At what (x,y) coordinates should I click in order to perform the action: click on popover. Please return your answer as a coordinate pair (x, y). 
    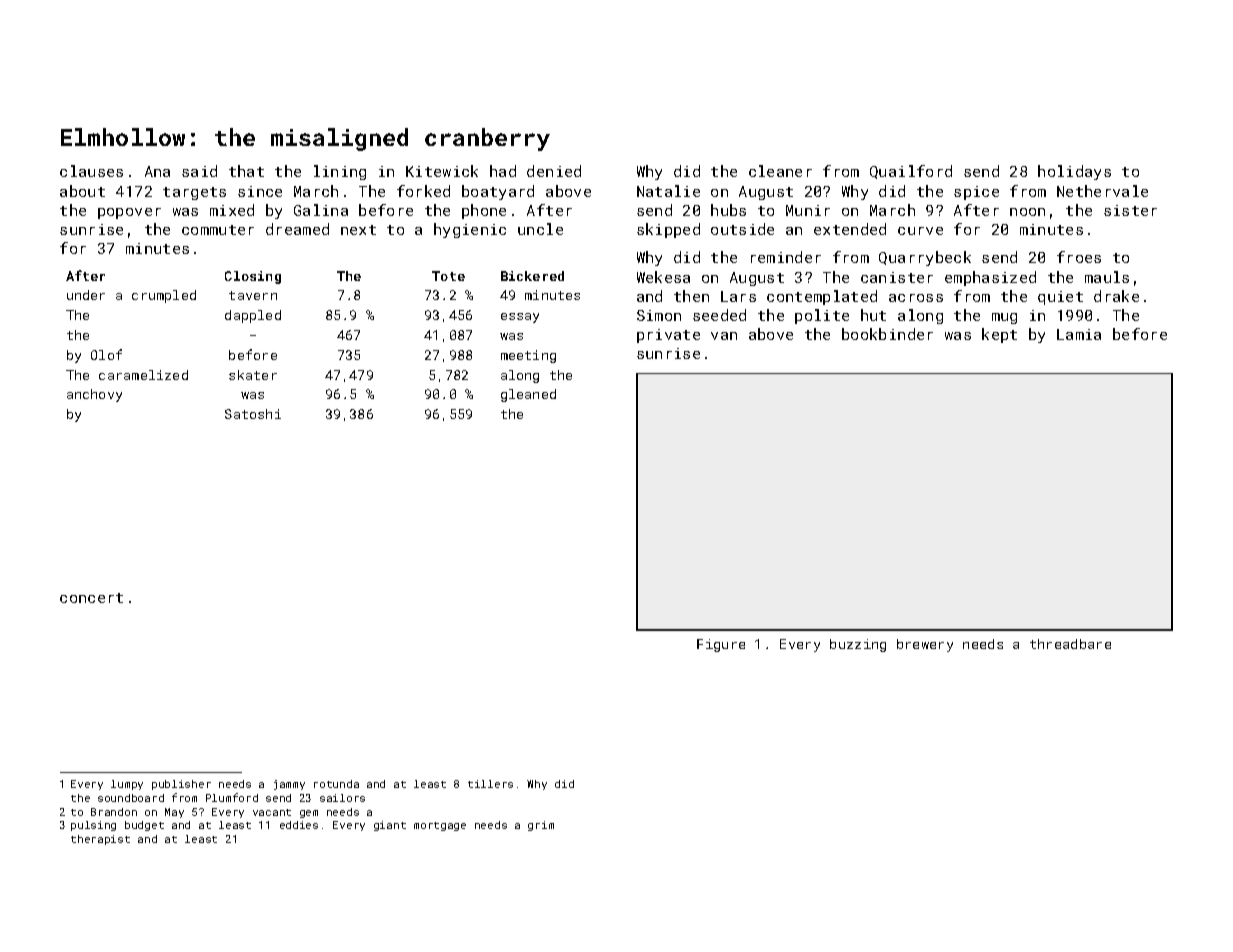
    Looking at the image, I should click on (129, 213).
